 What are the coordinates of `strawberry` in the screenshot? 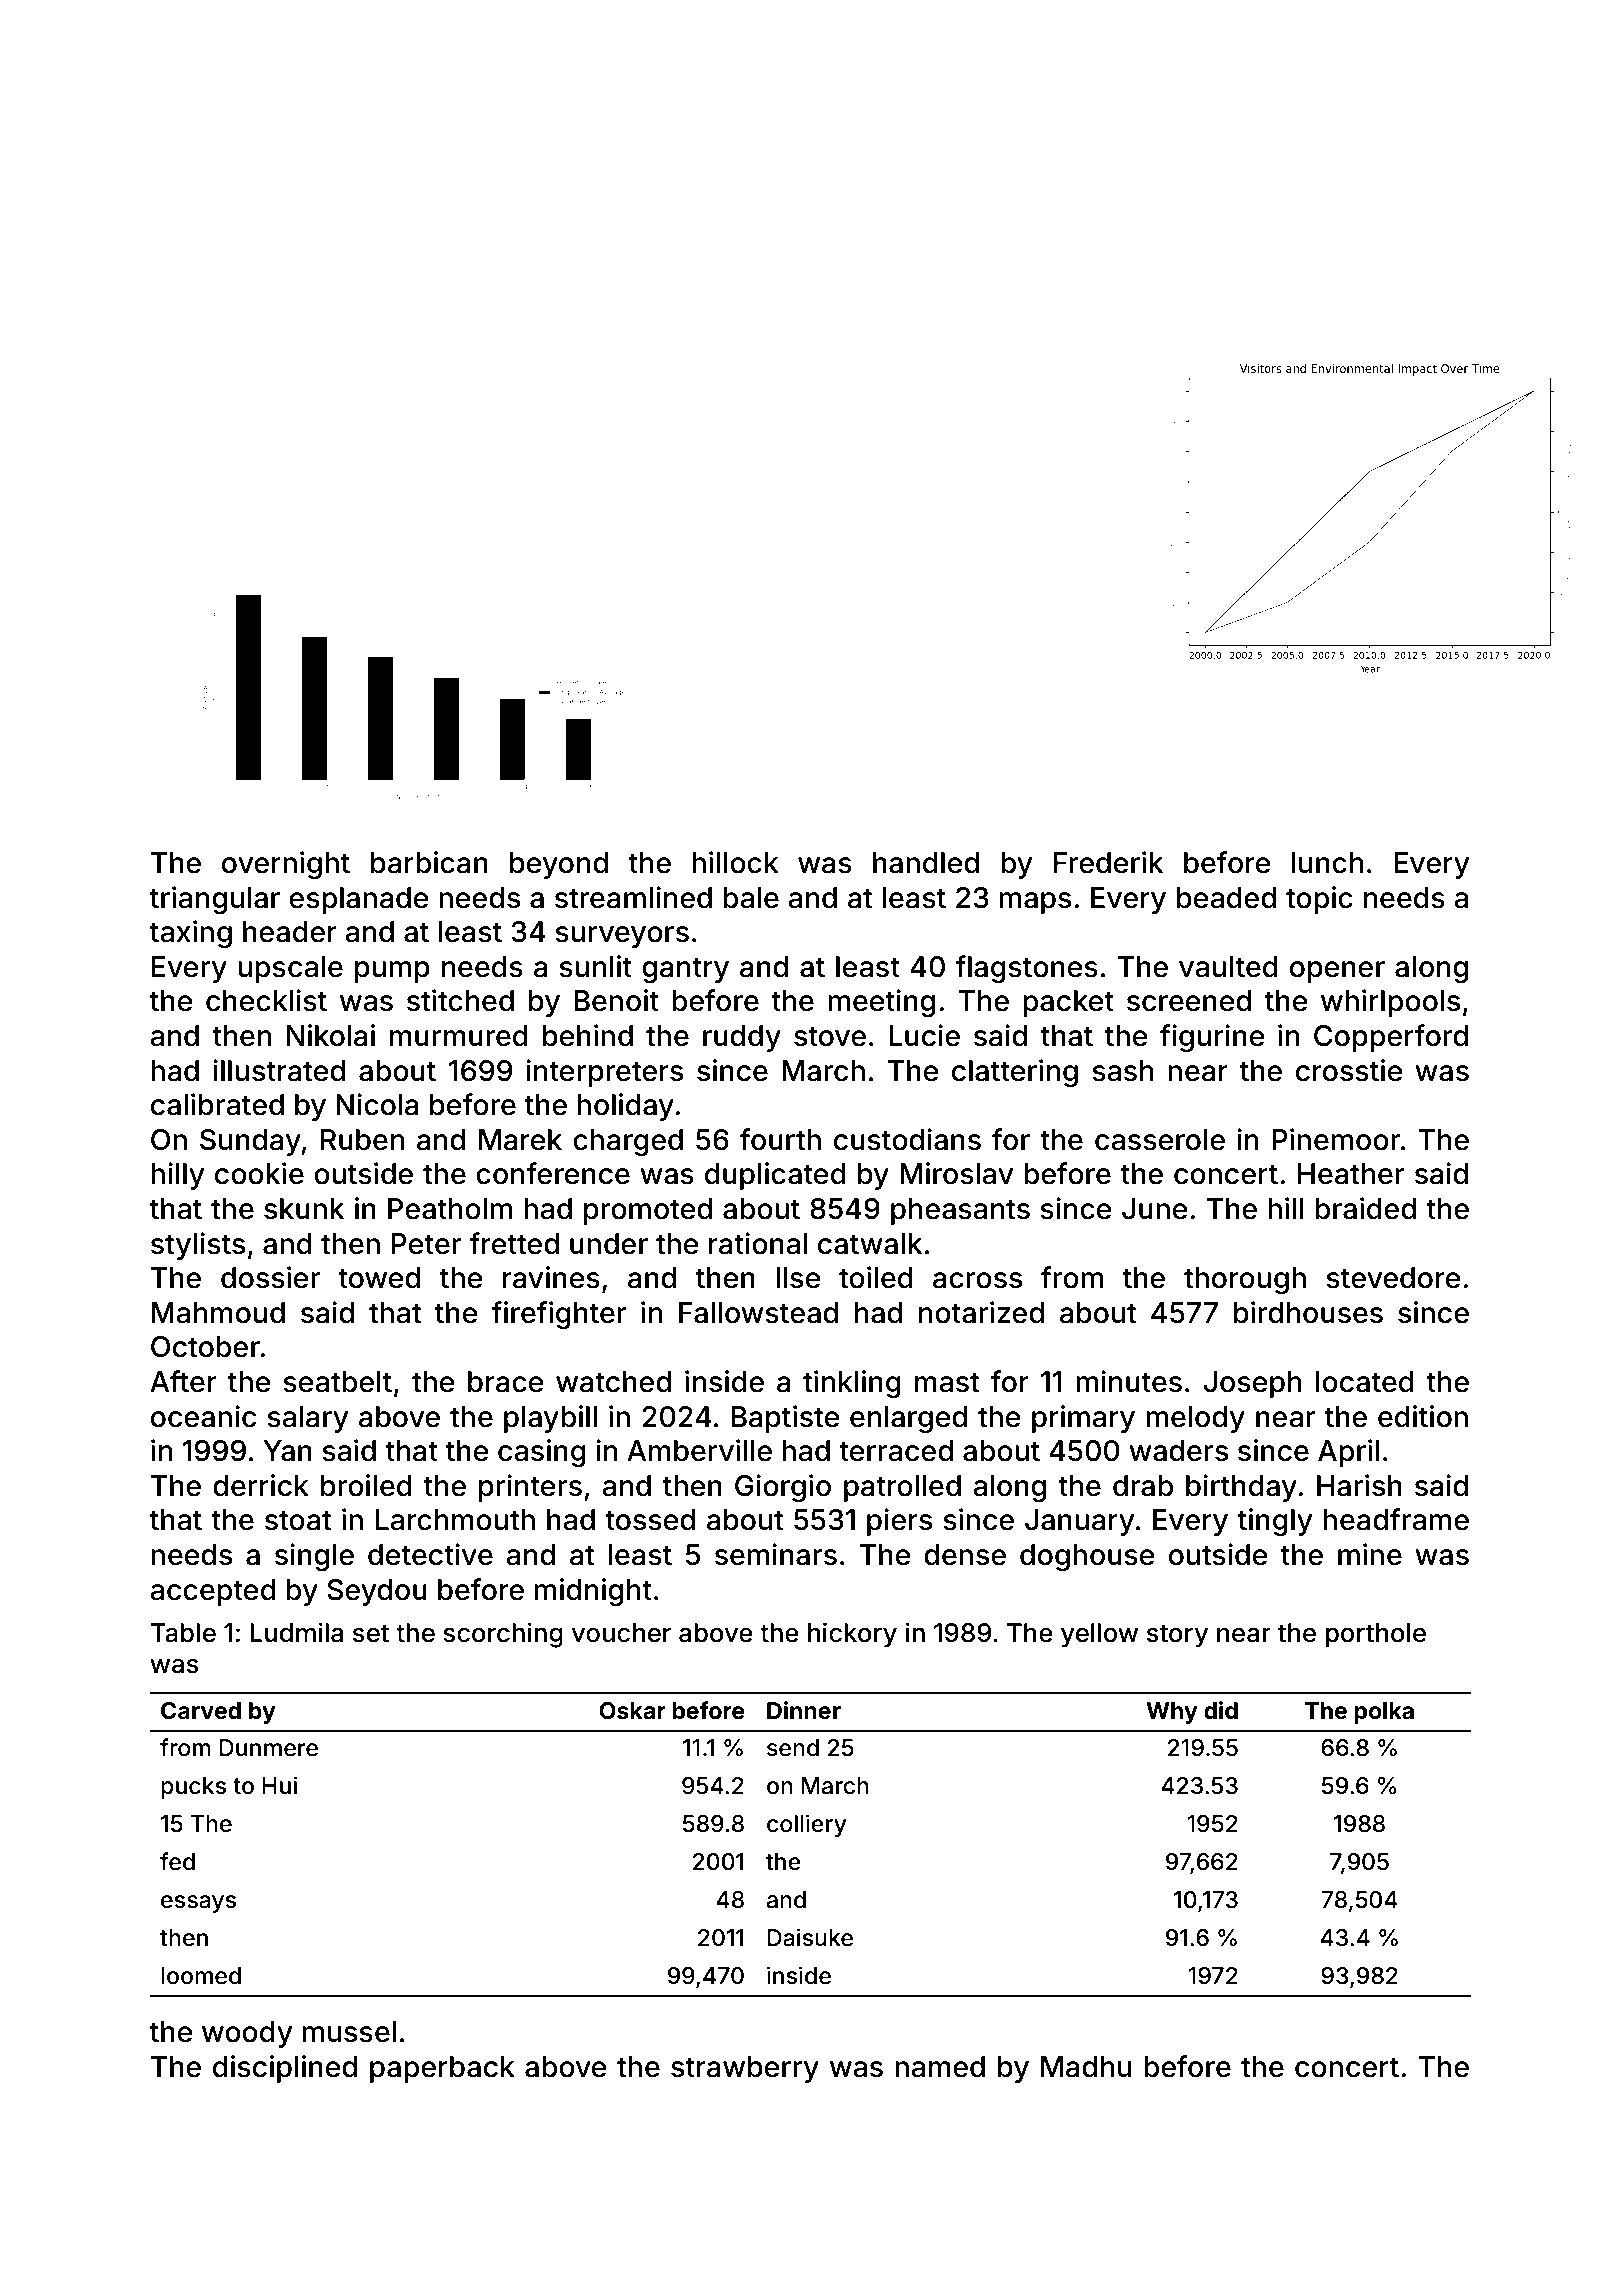 It's located at (745, 2069).
